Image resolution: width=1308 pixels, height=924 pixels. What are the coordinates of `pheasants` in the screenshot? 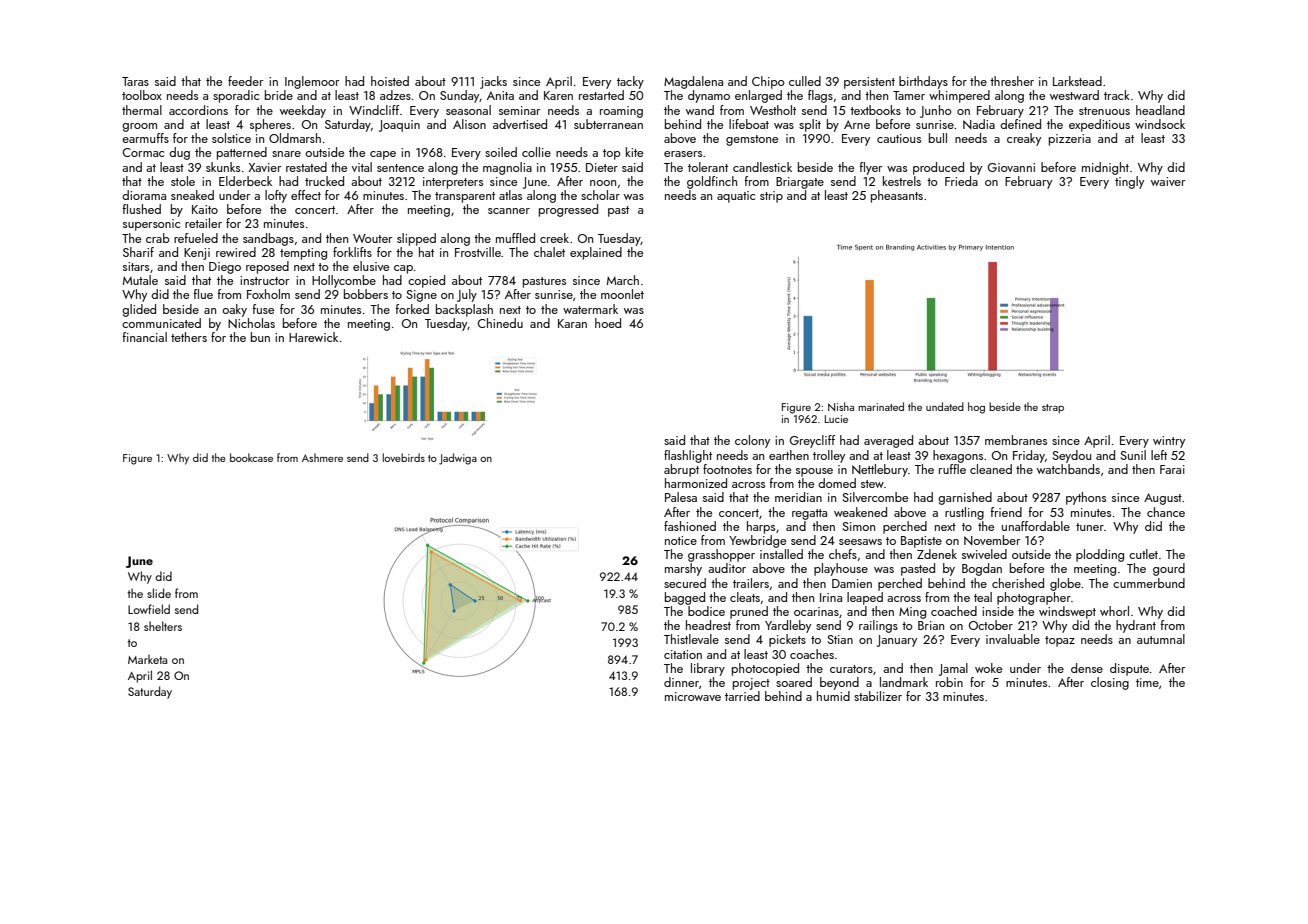 It's located at (897, 196).
